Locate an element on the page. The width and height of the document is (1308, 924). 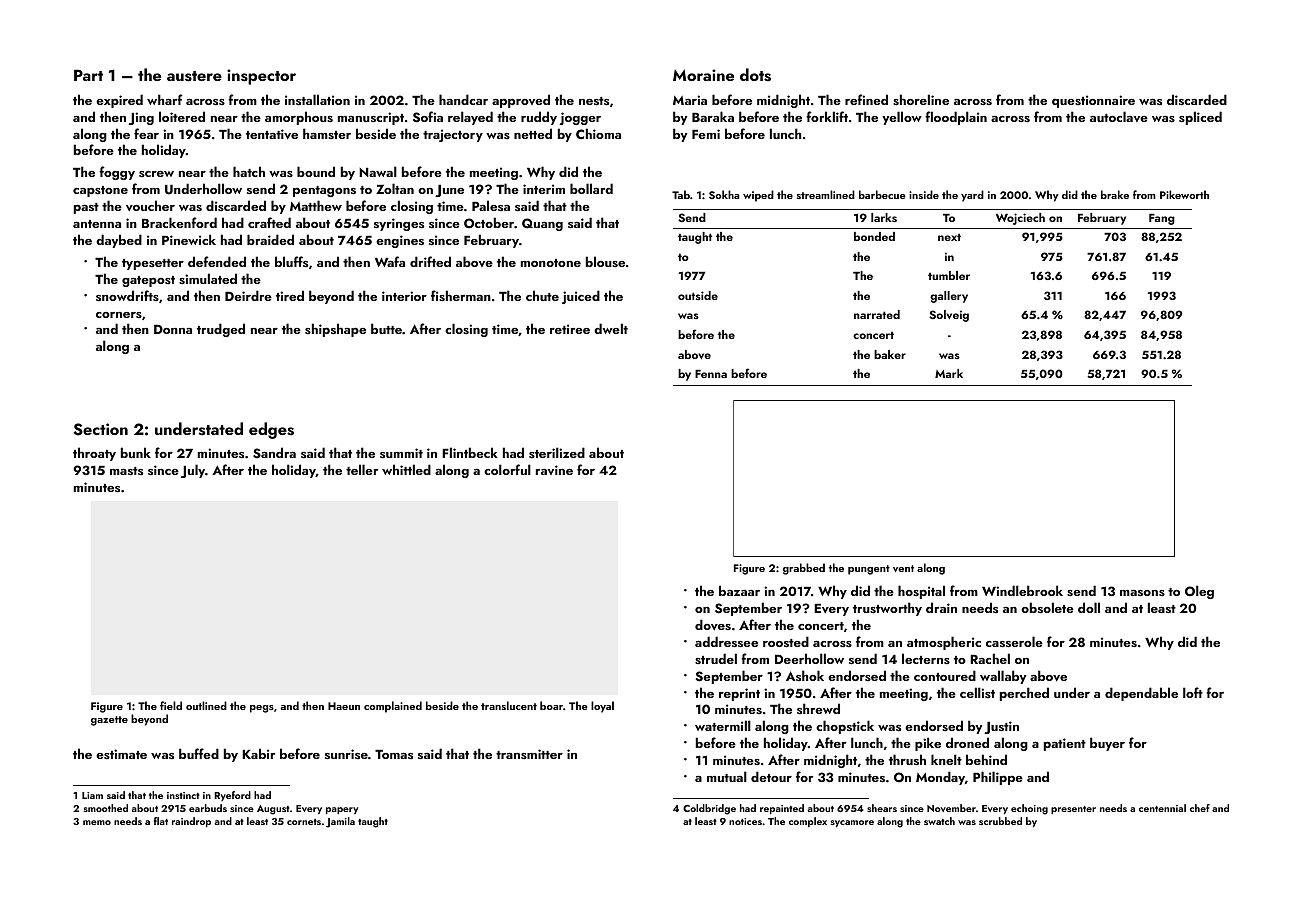
Baraka is located at coordinates (713, 116).
